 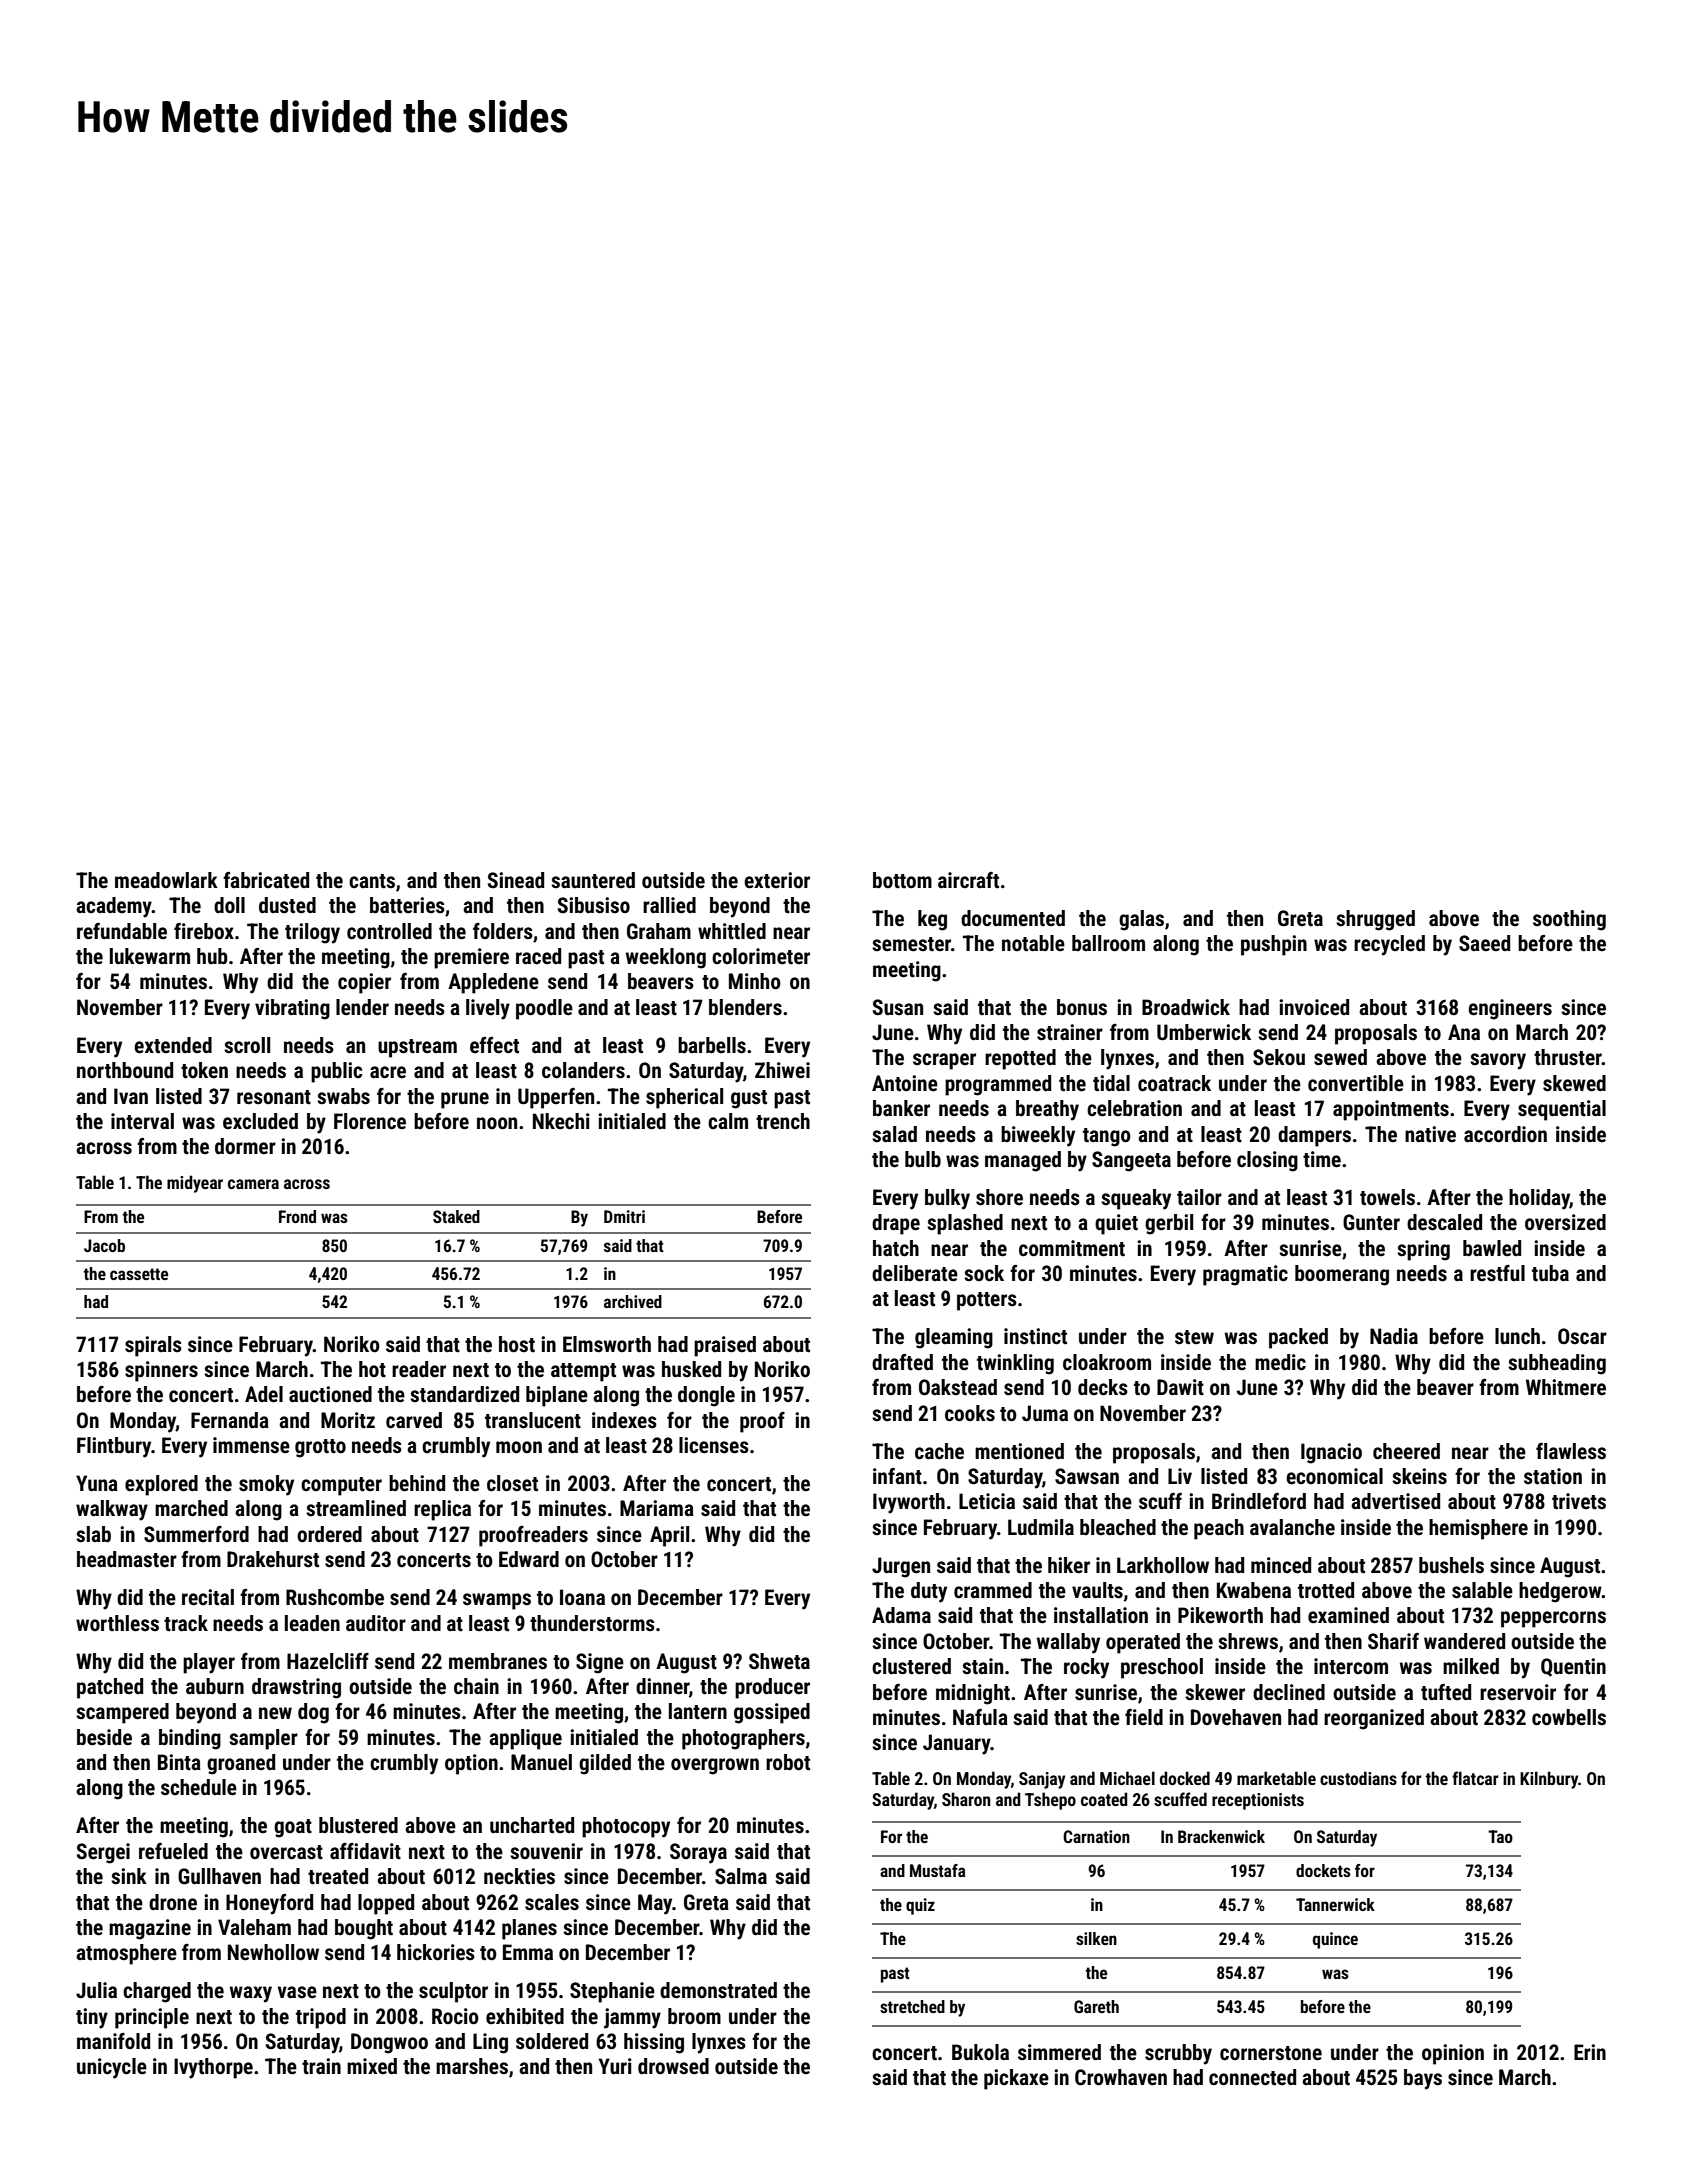 What do you see at coordinates (1484, 943) in the page?
I see `Saeed` at bounding box center [1484, 943].
